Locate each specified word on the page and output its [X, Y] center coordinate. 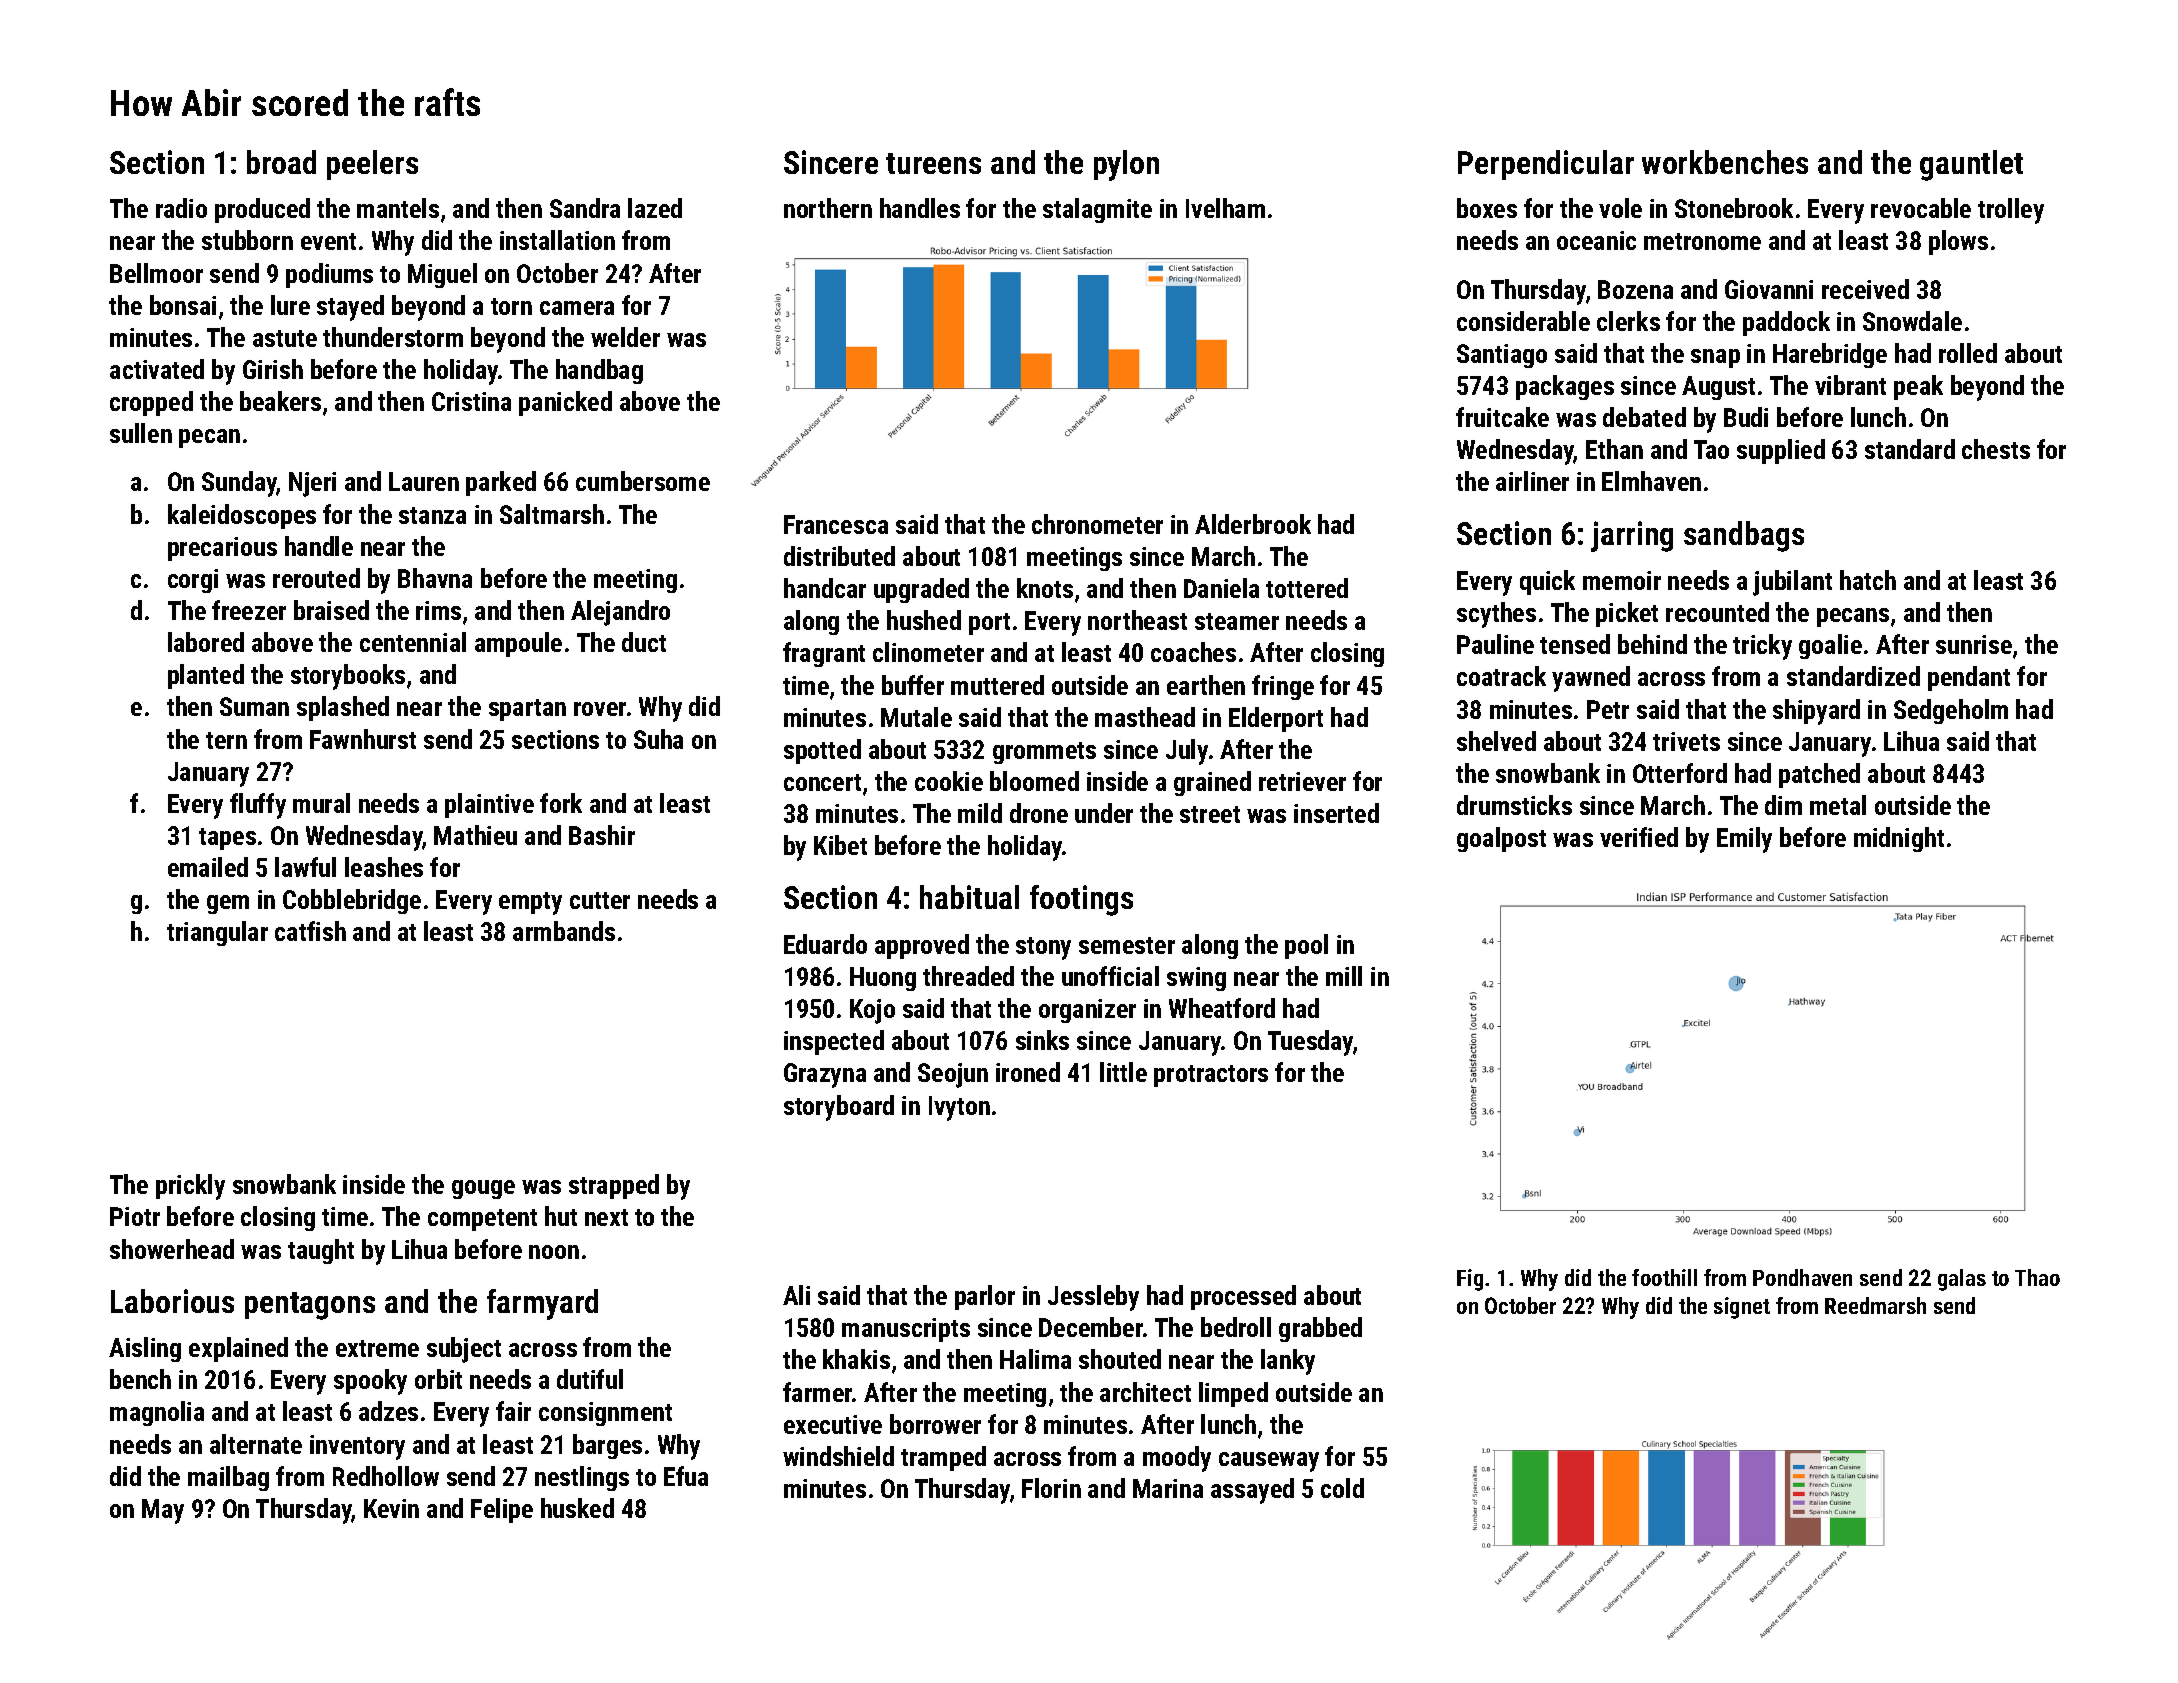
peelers [372, 165]
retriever [1302, 781]
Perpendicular [1546, 165]
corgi [193, 581]
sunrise [1974, 644]
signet [1742, 1308]
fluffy [258, 806]
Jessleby [1093, 1298]
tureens [933, 163]
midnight [1899, 839]
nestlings [582, 1478]
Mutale [916, 717]
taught [321, 1251]
